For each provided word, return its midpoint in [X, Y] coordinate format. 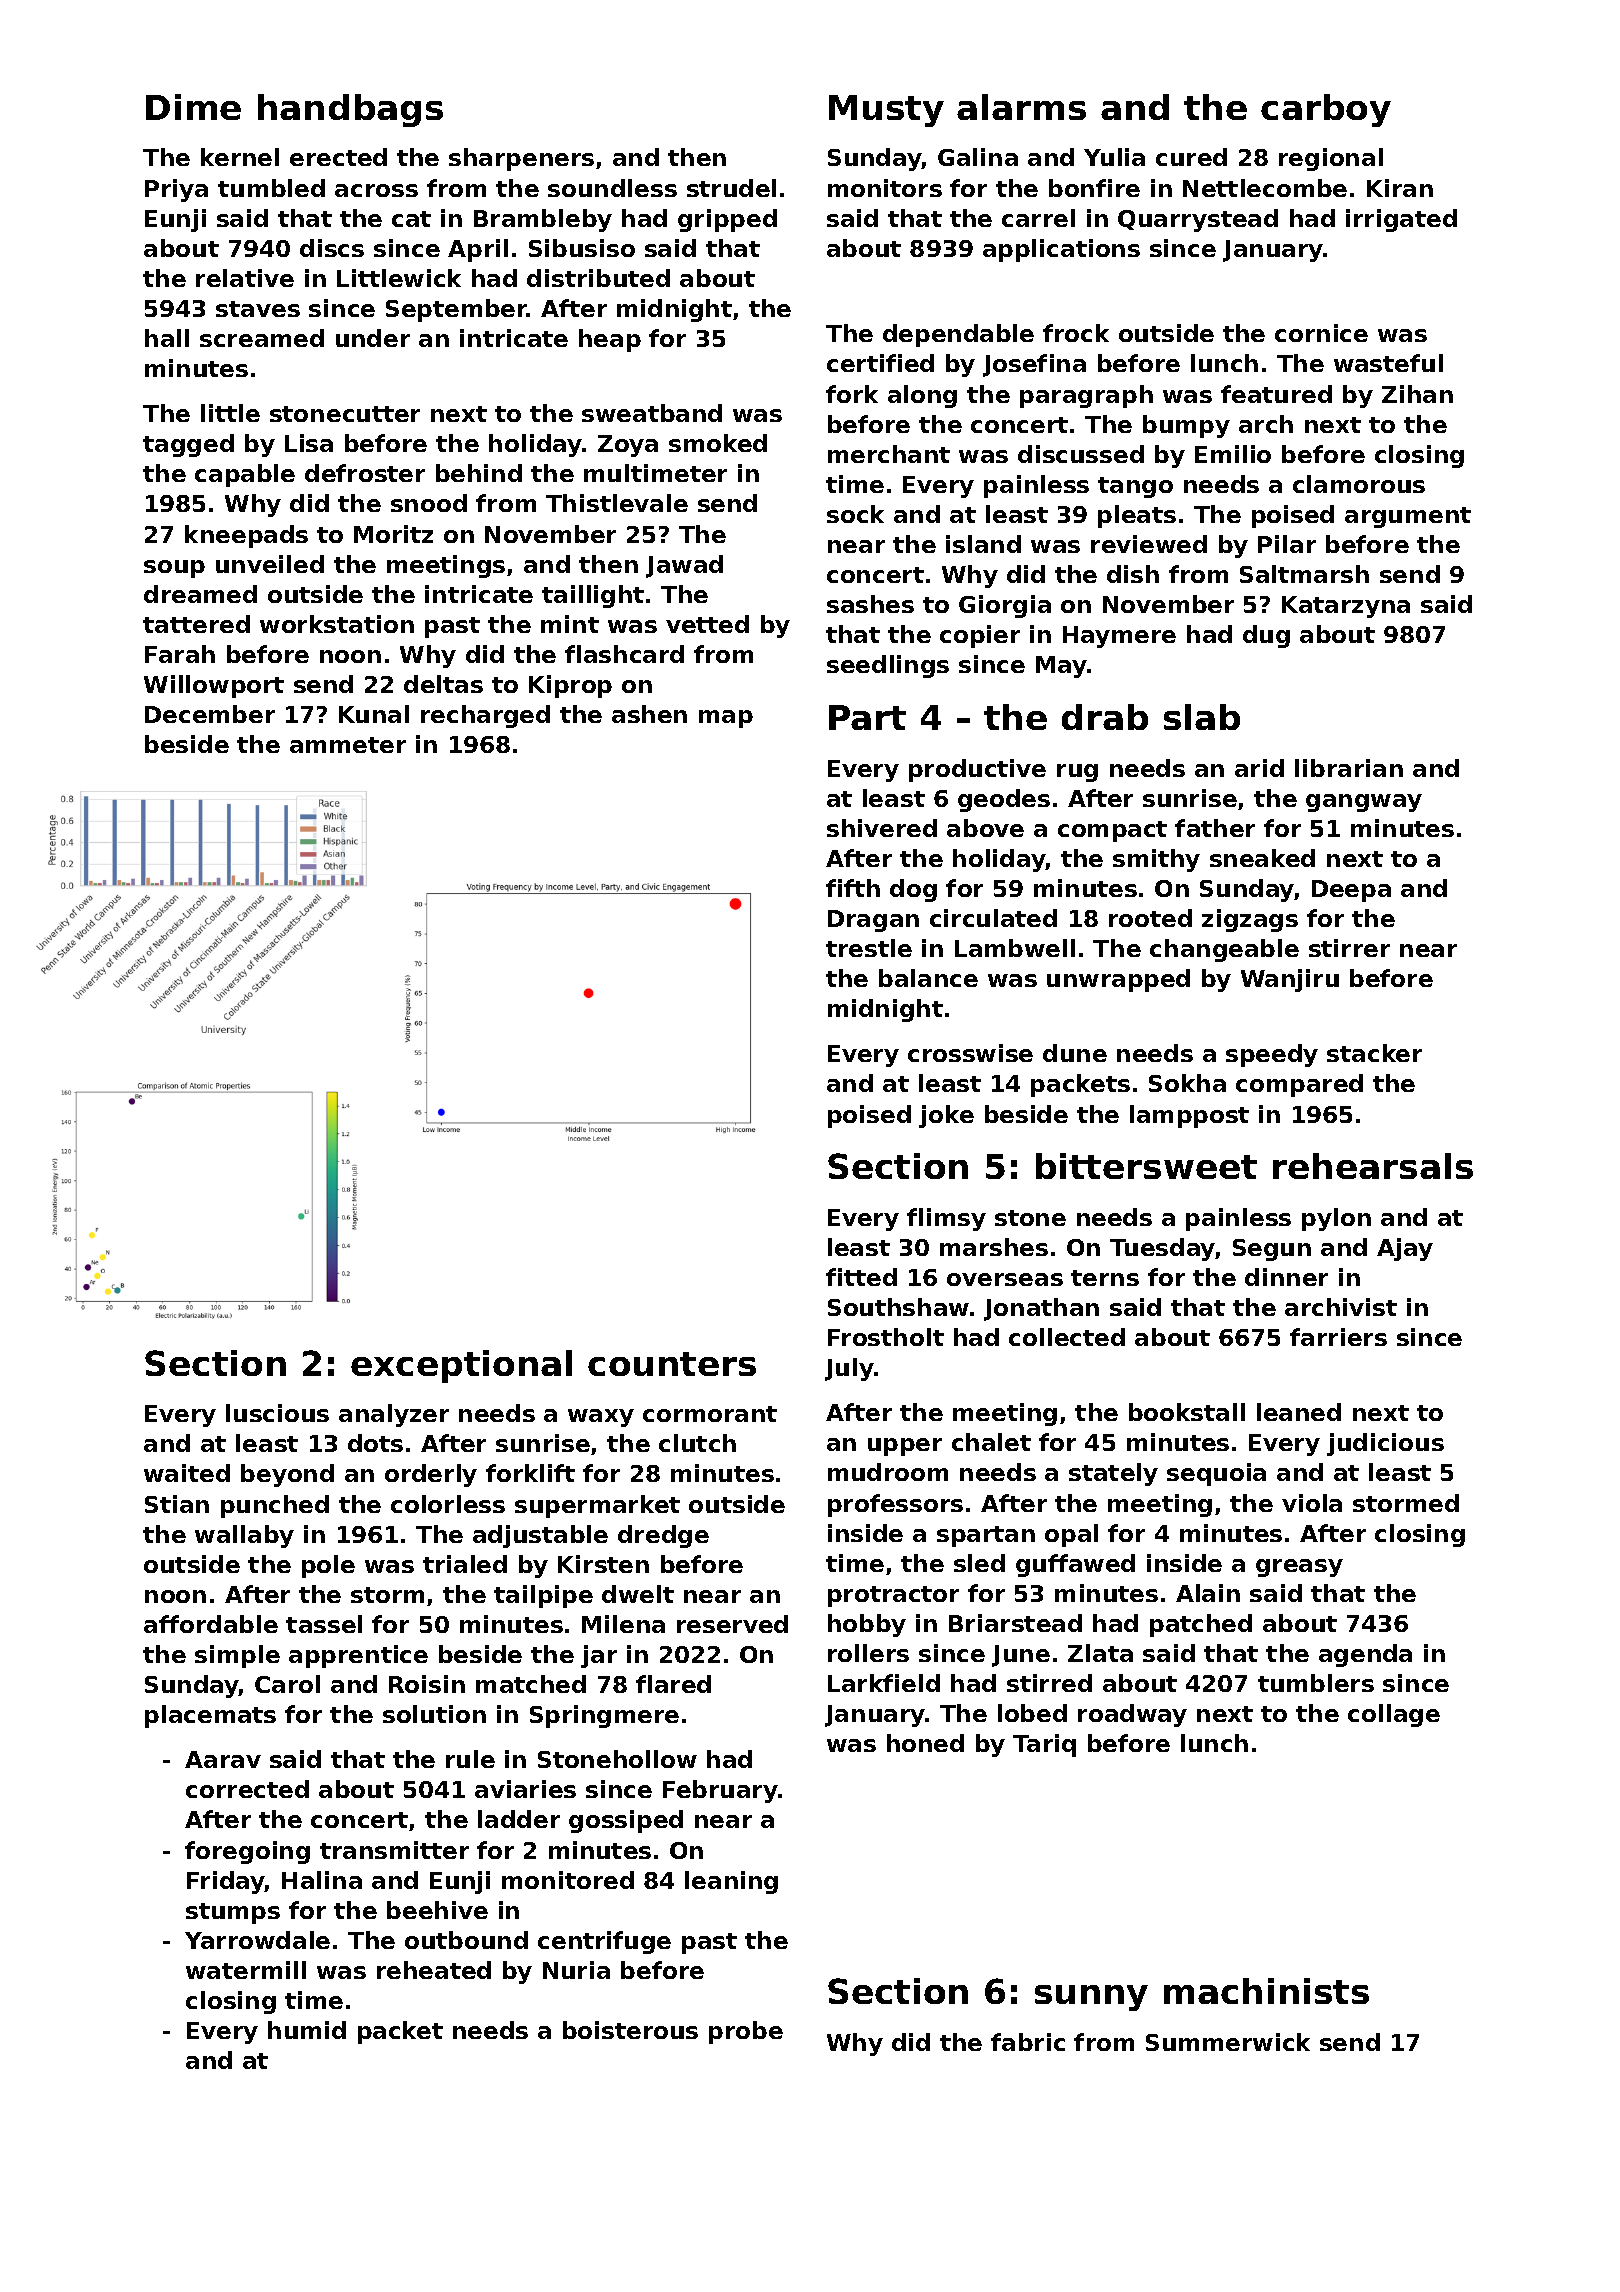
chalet [991, 1442]
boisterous [630, 2030]
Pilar [1287, 544]
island [983, 544]
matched [531, 1684]
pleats [1137, 516]
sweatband [652, 413]
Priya [176, 190]
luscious [277, 1413]
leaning [731, 1882]
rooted [1150, 918]
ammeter [348, 745]
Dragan [873, 921]
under [373, 338]
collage [1394, 1715]
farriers [1338, 1337]
